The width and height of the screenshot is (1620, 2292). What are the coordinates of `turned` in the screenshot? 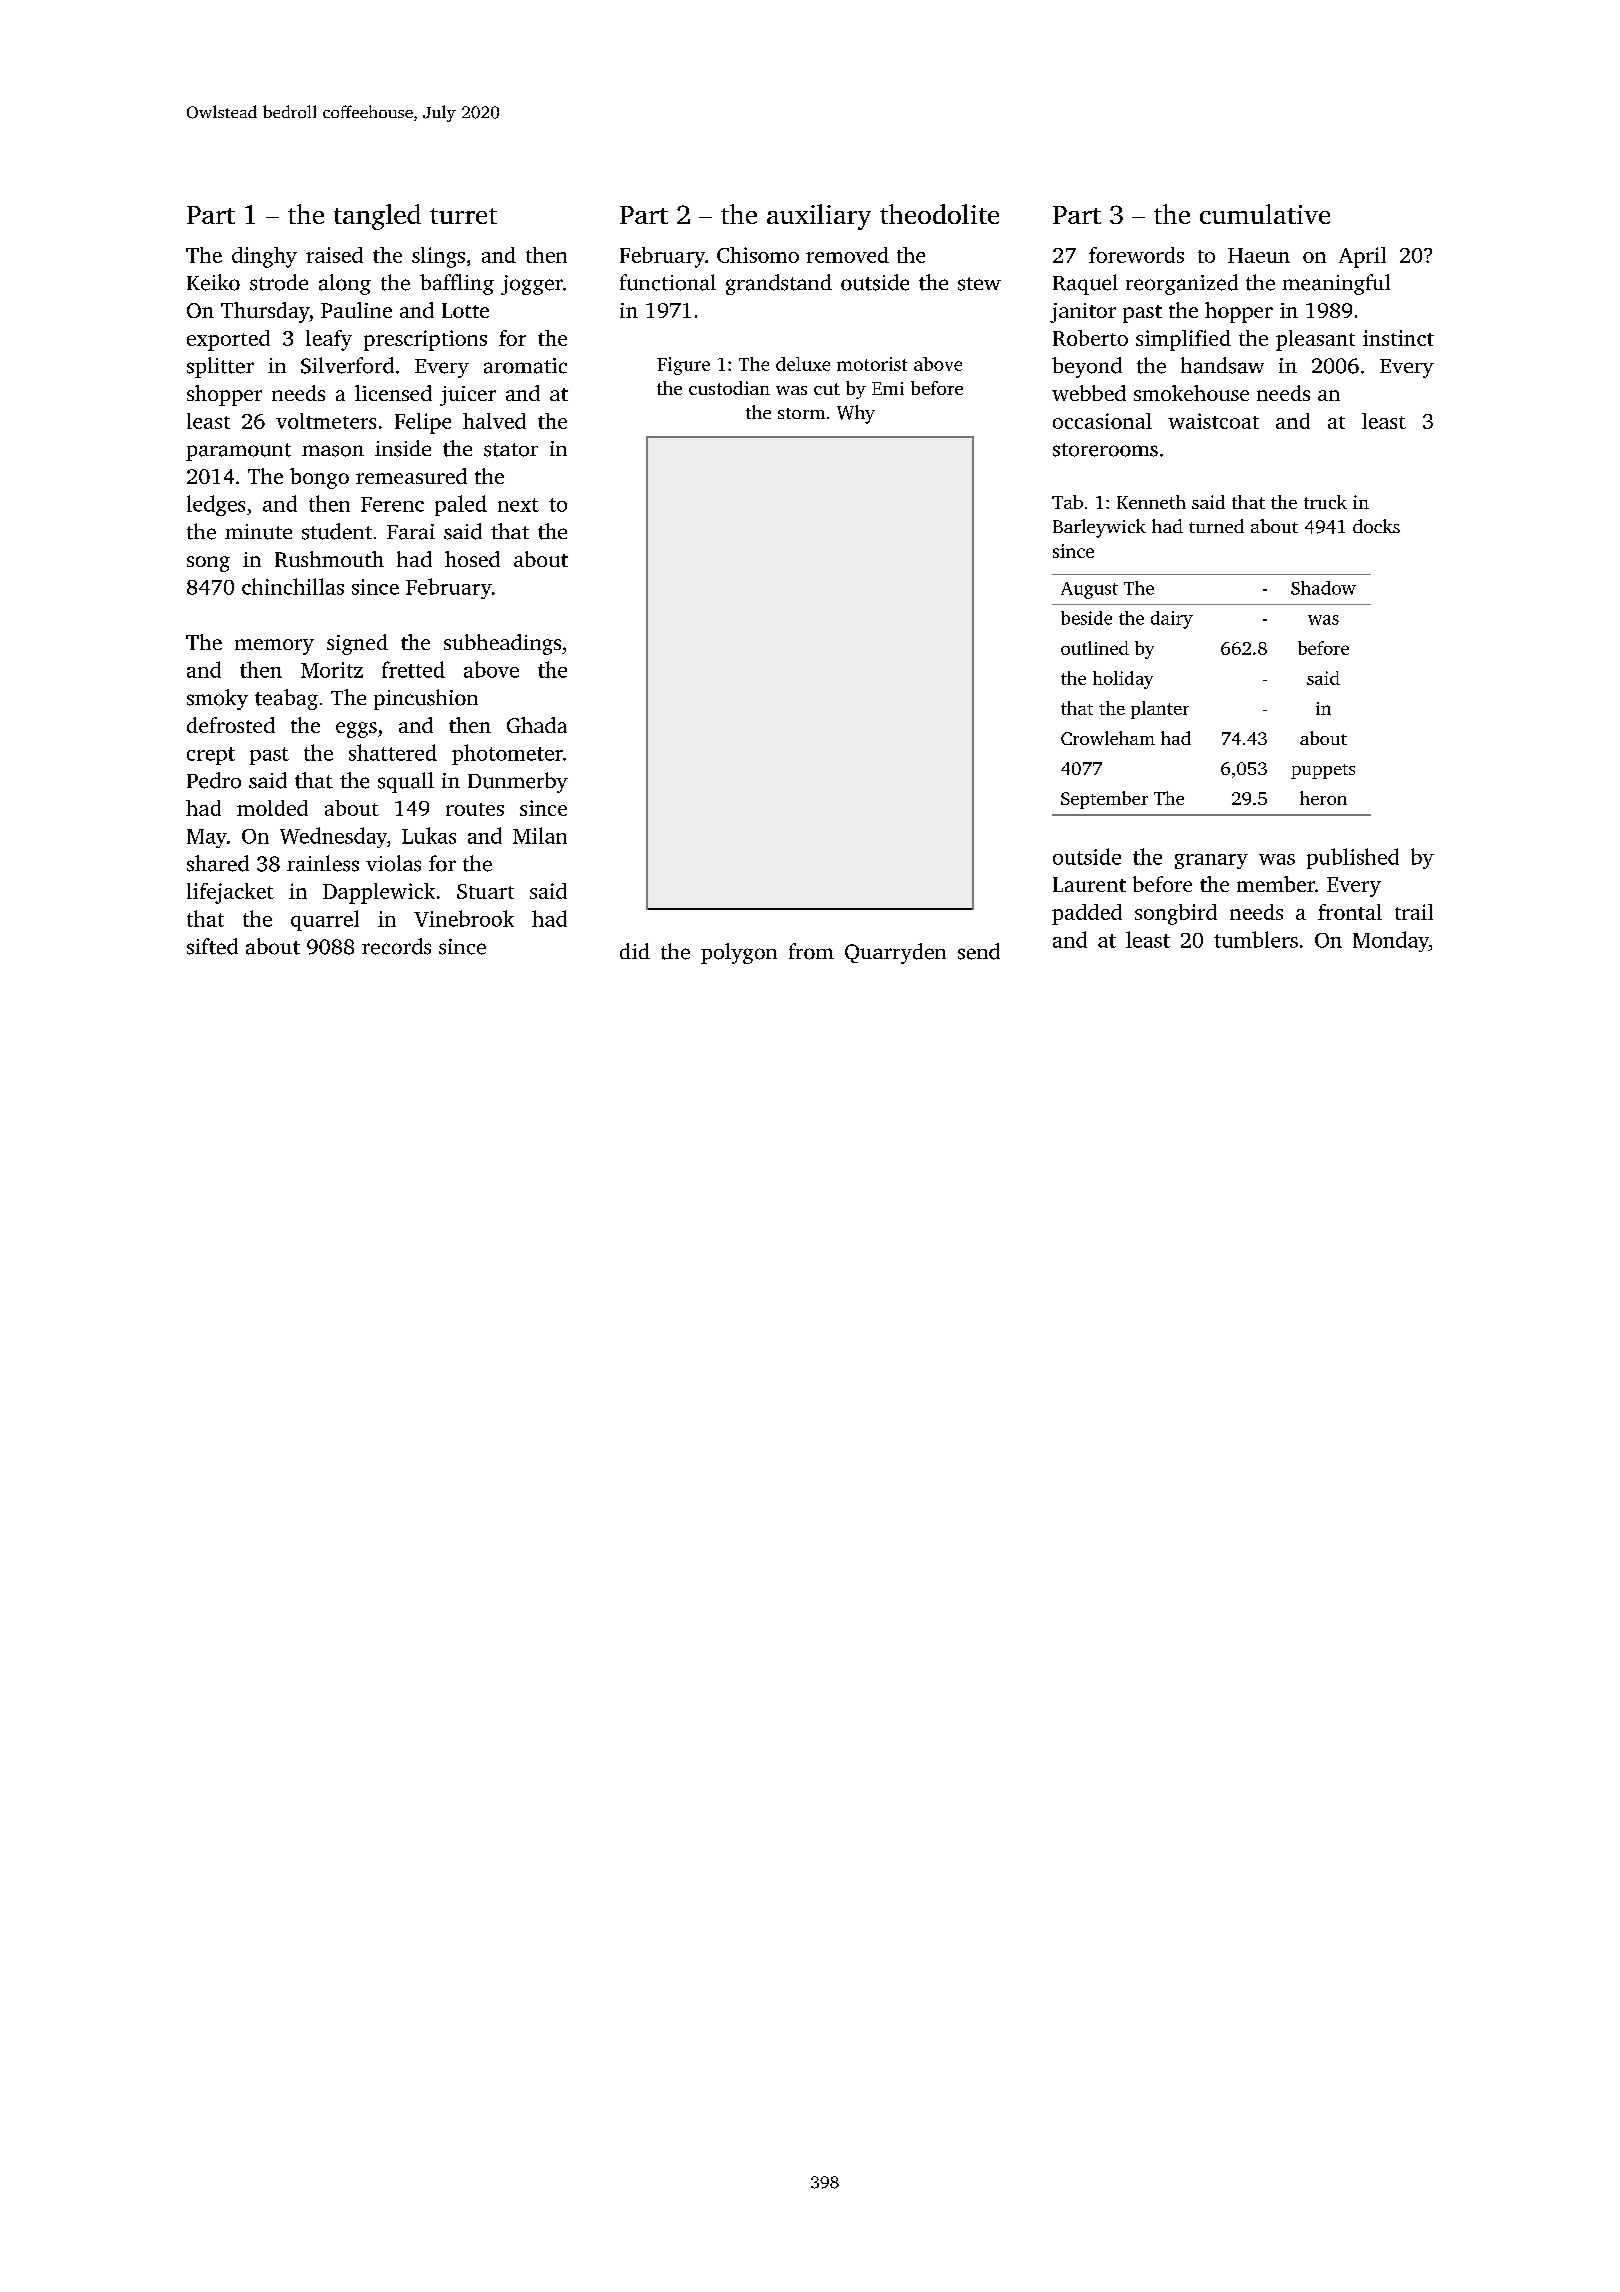 It's located at (1216, 526).
